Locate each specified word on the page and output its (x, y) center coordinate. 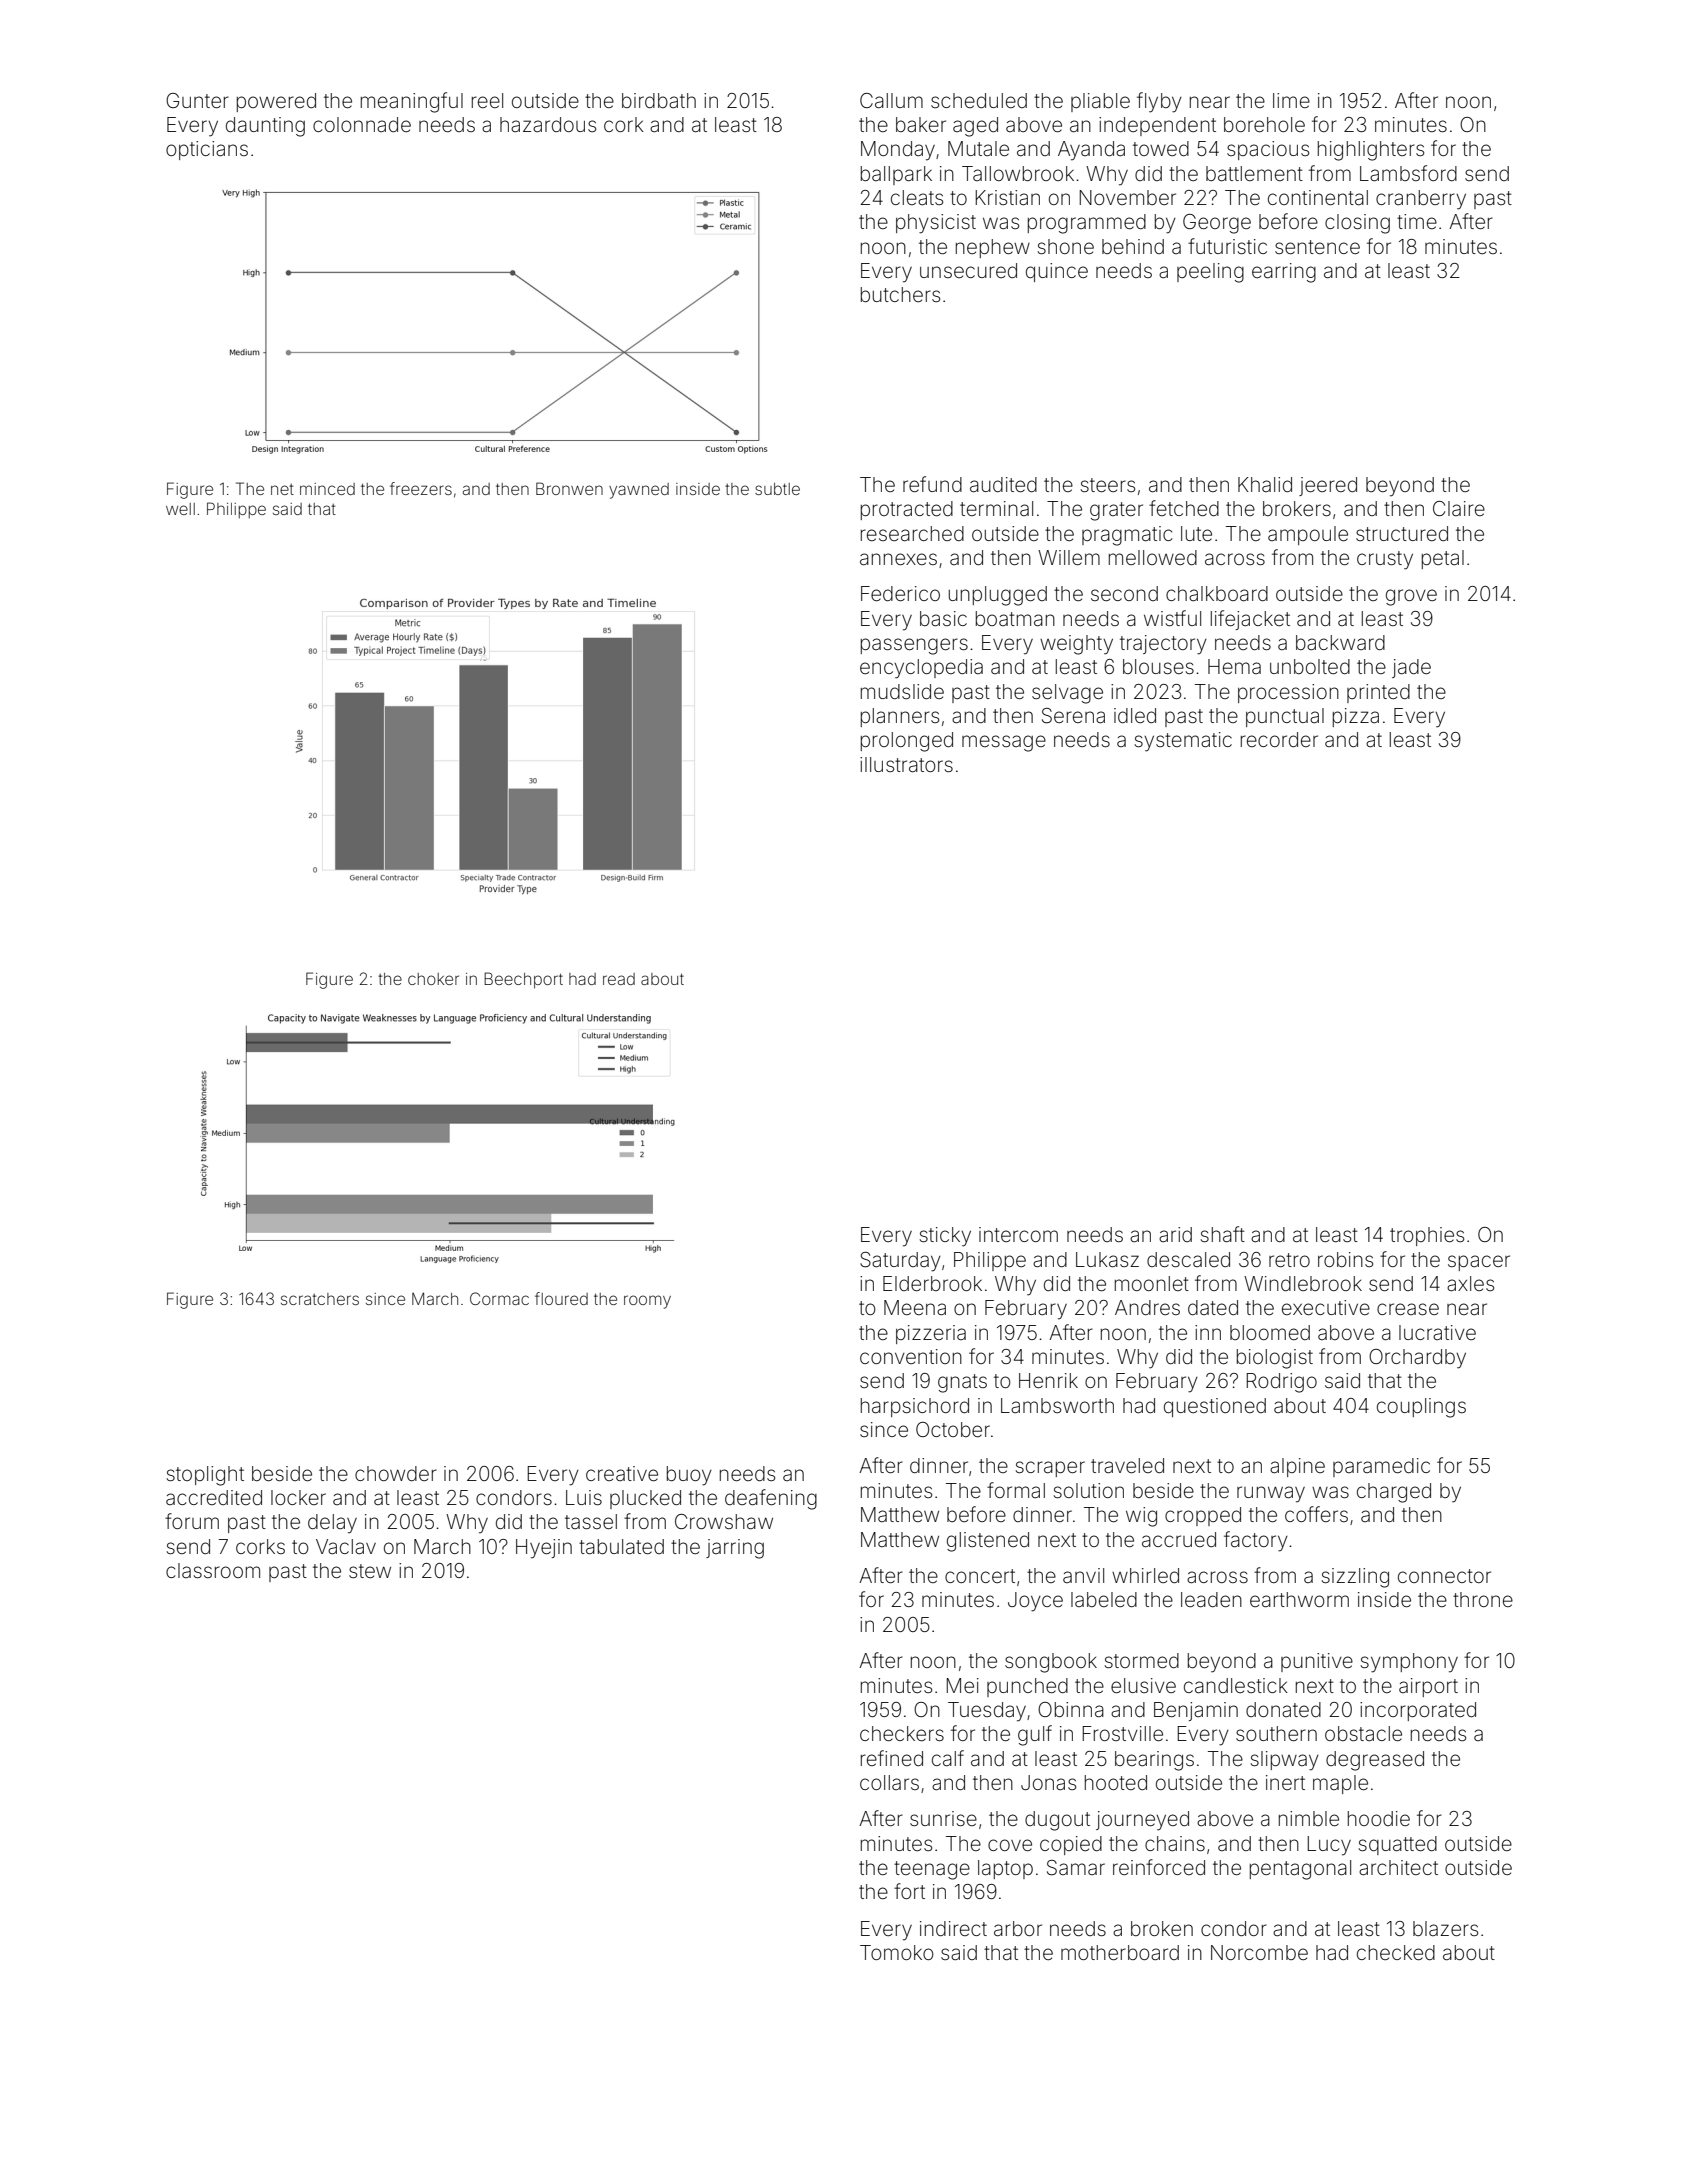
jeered (1328, 486)
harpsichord (915, 1407)
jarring (735, 1549)
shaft (1223, 1234)
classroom (213, 1570)
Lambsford (1408, 173)
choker (433, 979)
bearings (1154, 1761)
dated (1213, 1307)
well (180, 509)
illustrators (906, 764)
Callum (891, 100)
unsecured (968, 270)
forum (192, 1521)
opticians (207, 150)
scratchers (320, 1299)
